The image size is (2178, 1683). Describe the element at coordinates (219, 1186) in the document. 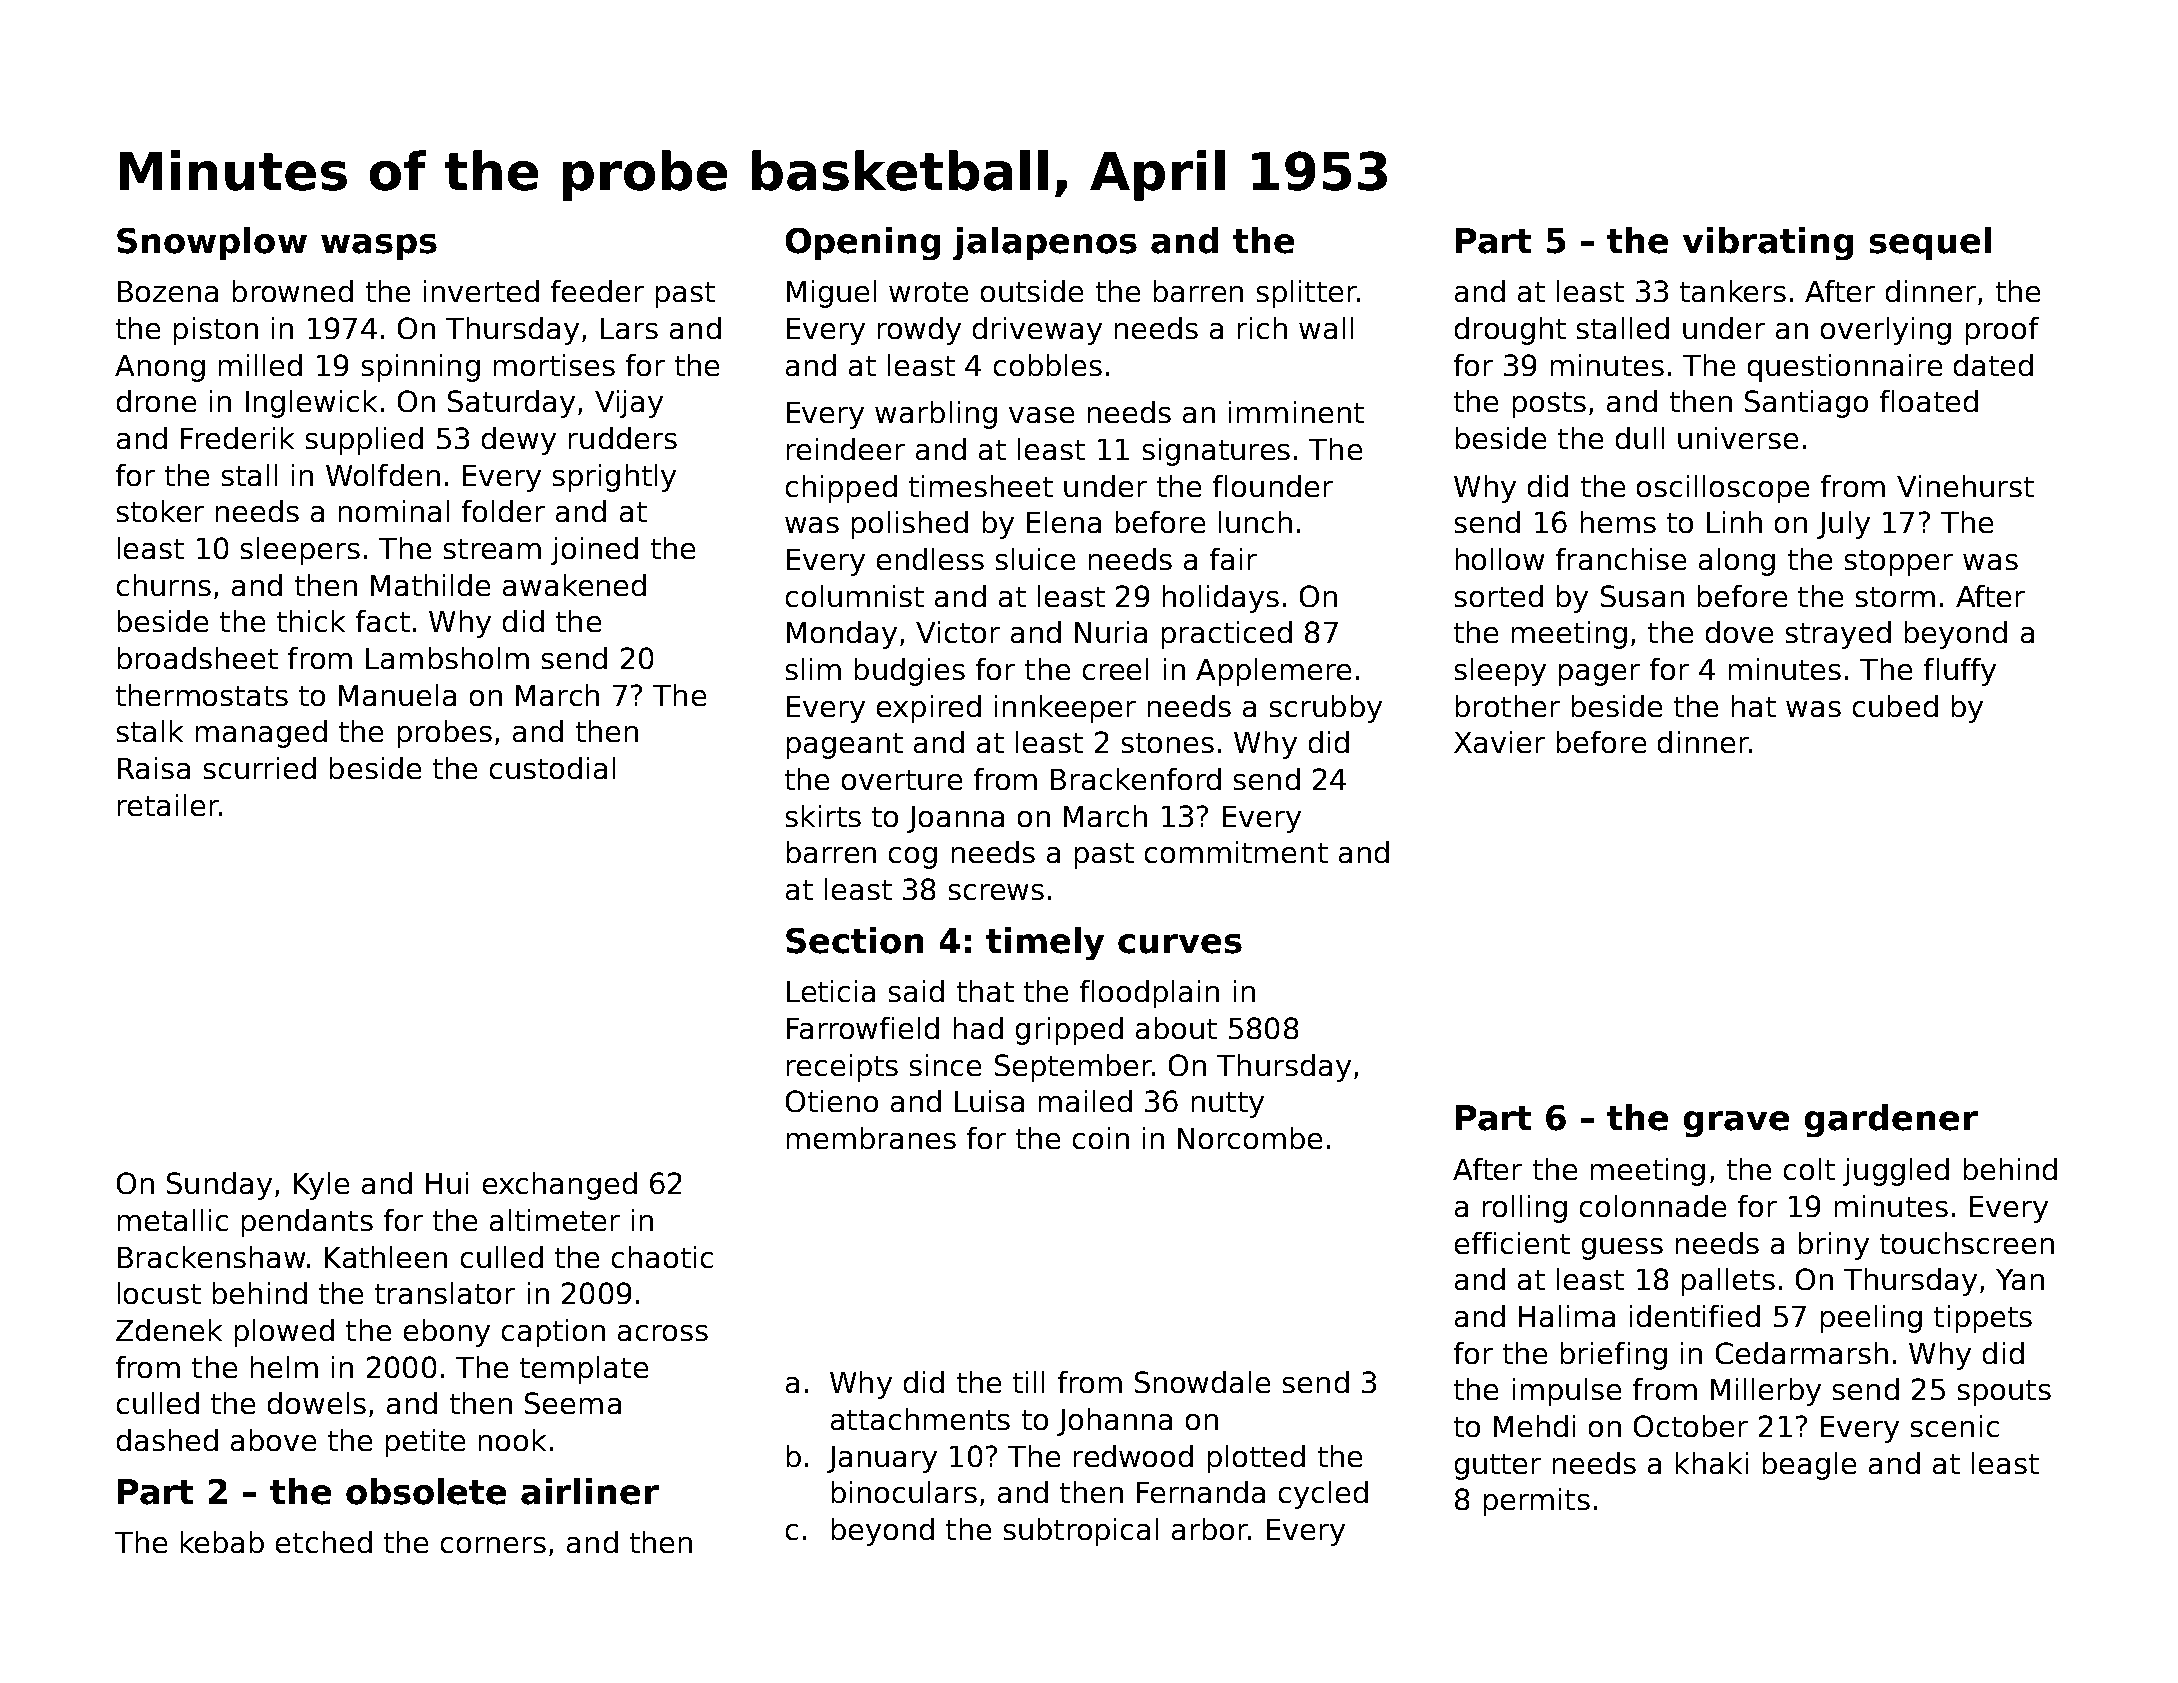

I see `Sunday` at that location.
